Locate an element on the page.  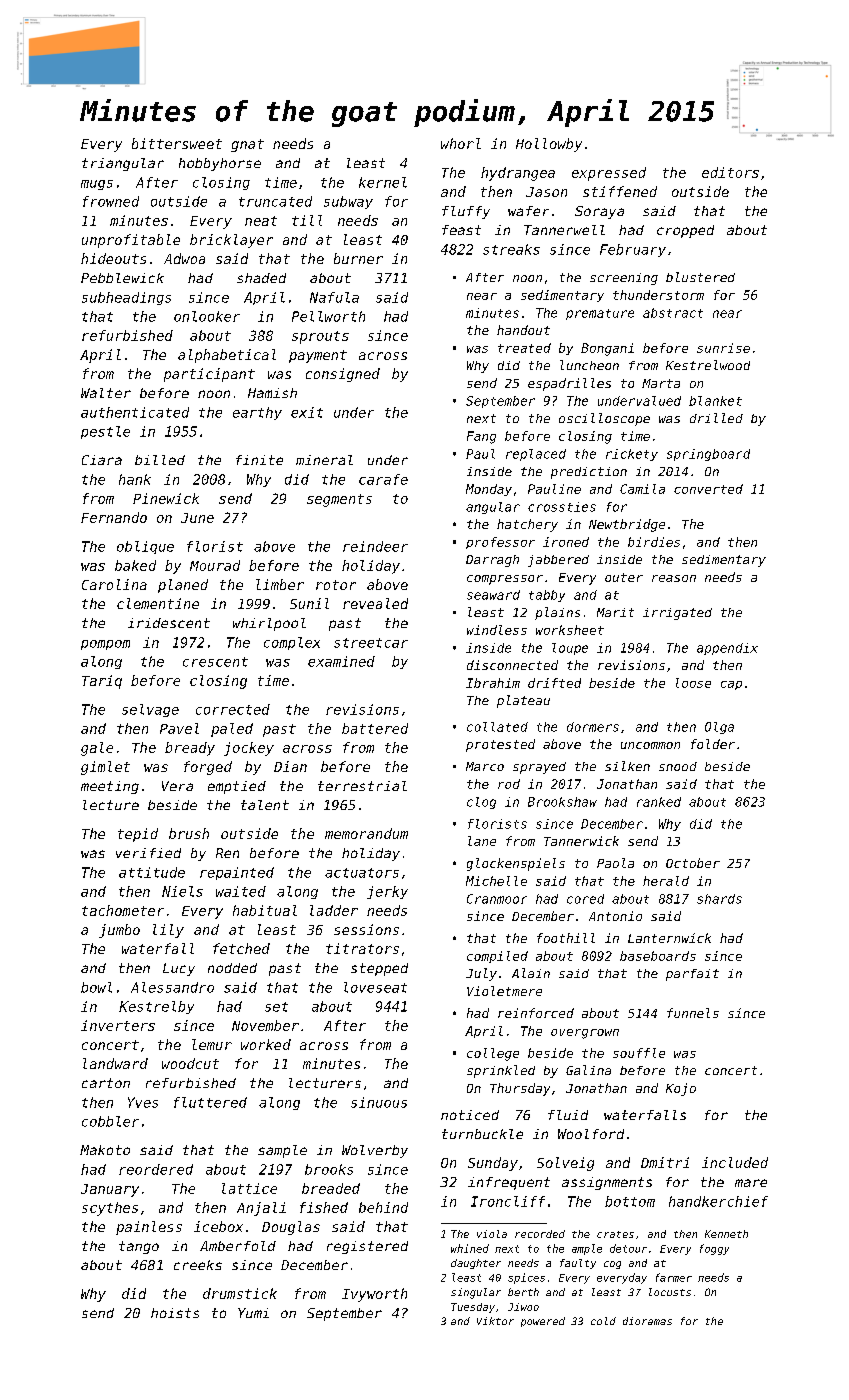
whorl is located at coordinates (461, 143).
